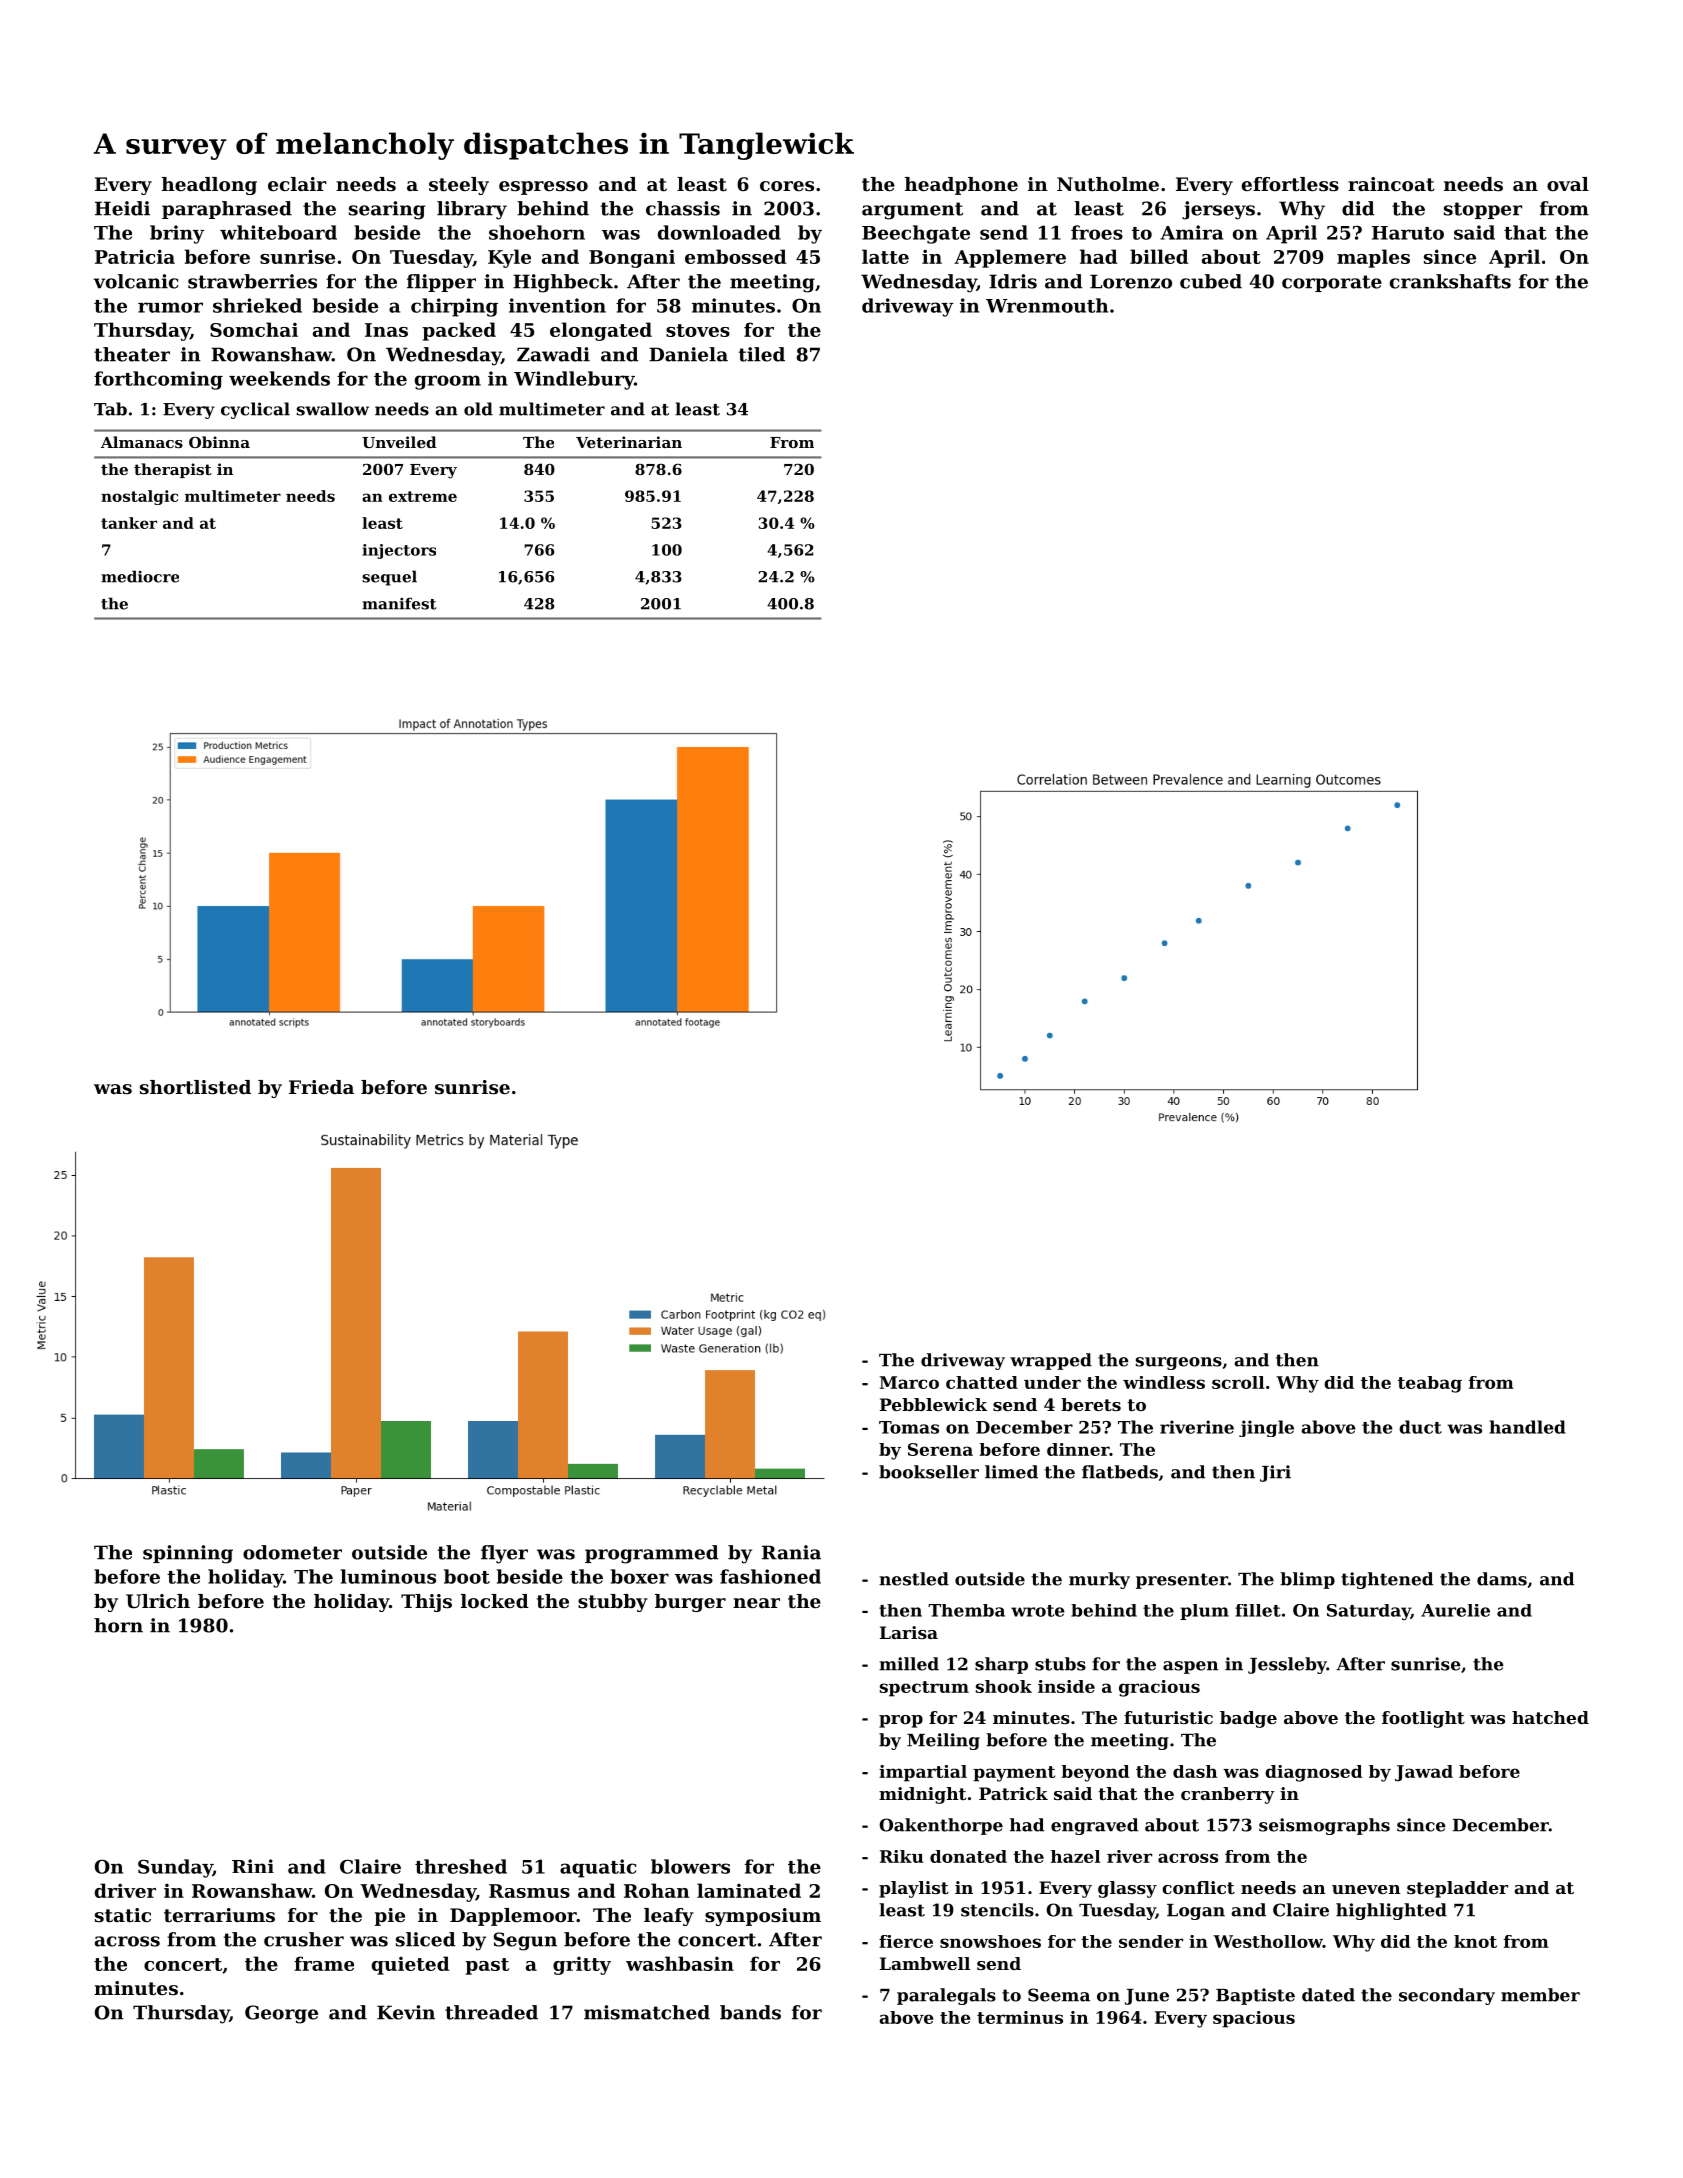 This document has height=2178, width=1683. What do you see at coordinates (632, 258) in the document?
I see `Bongani` at bounding box center [632, 258].
